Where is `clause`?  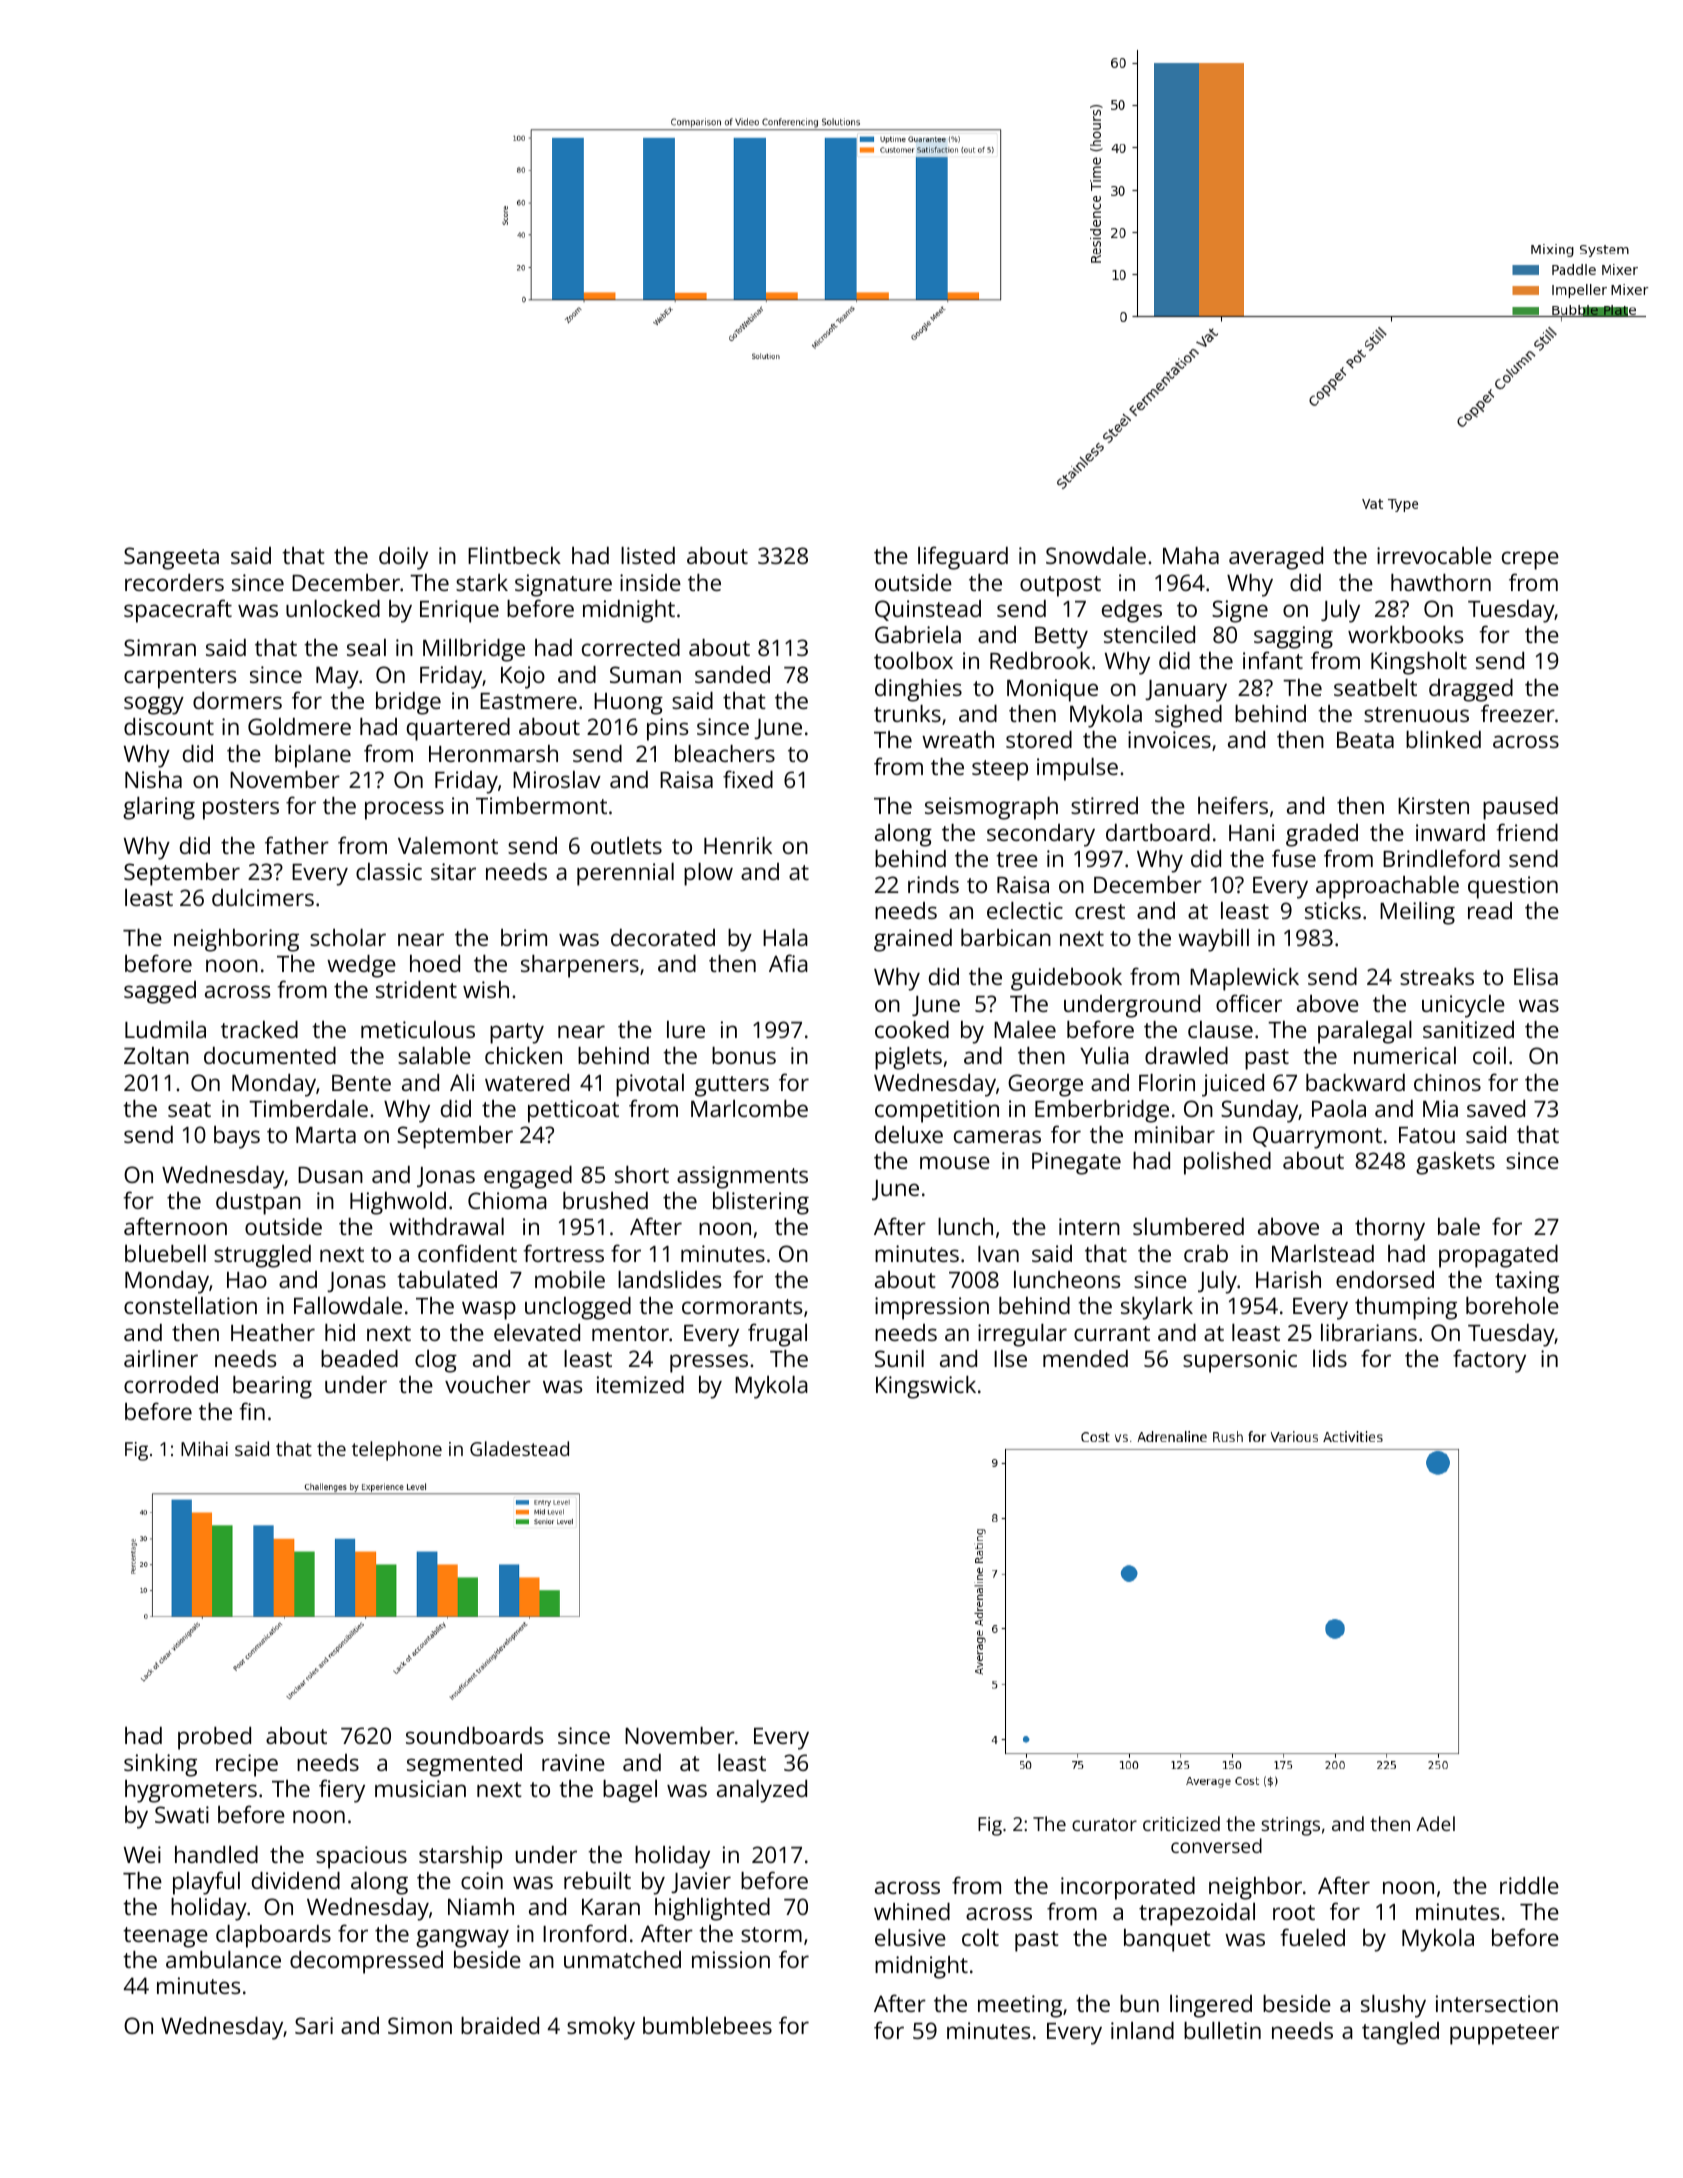 clause is located at coordinates (1220, 1029).
